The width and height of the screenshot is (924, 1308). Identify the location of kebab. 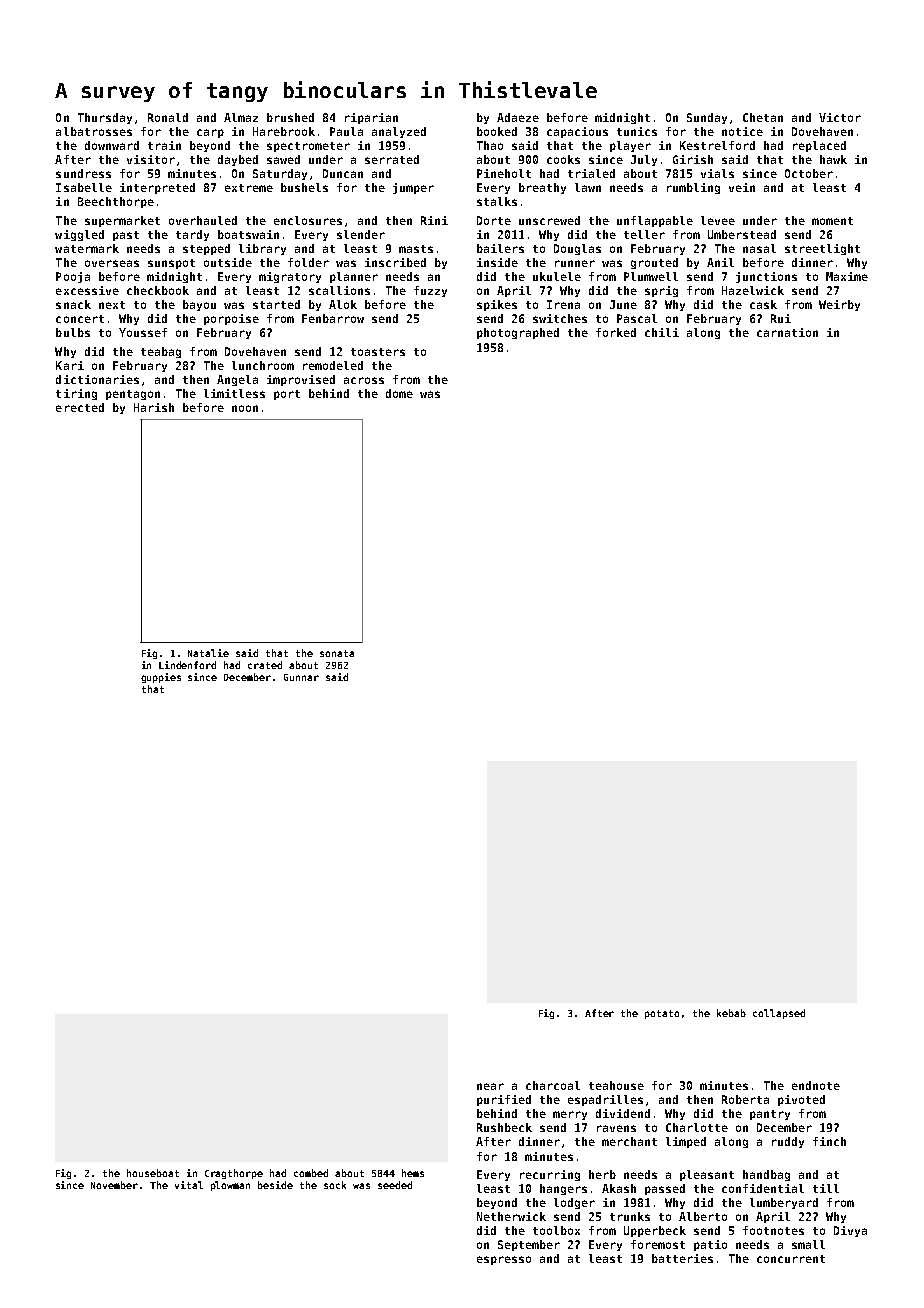
(731, 1013).
